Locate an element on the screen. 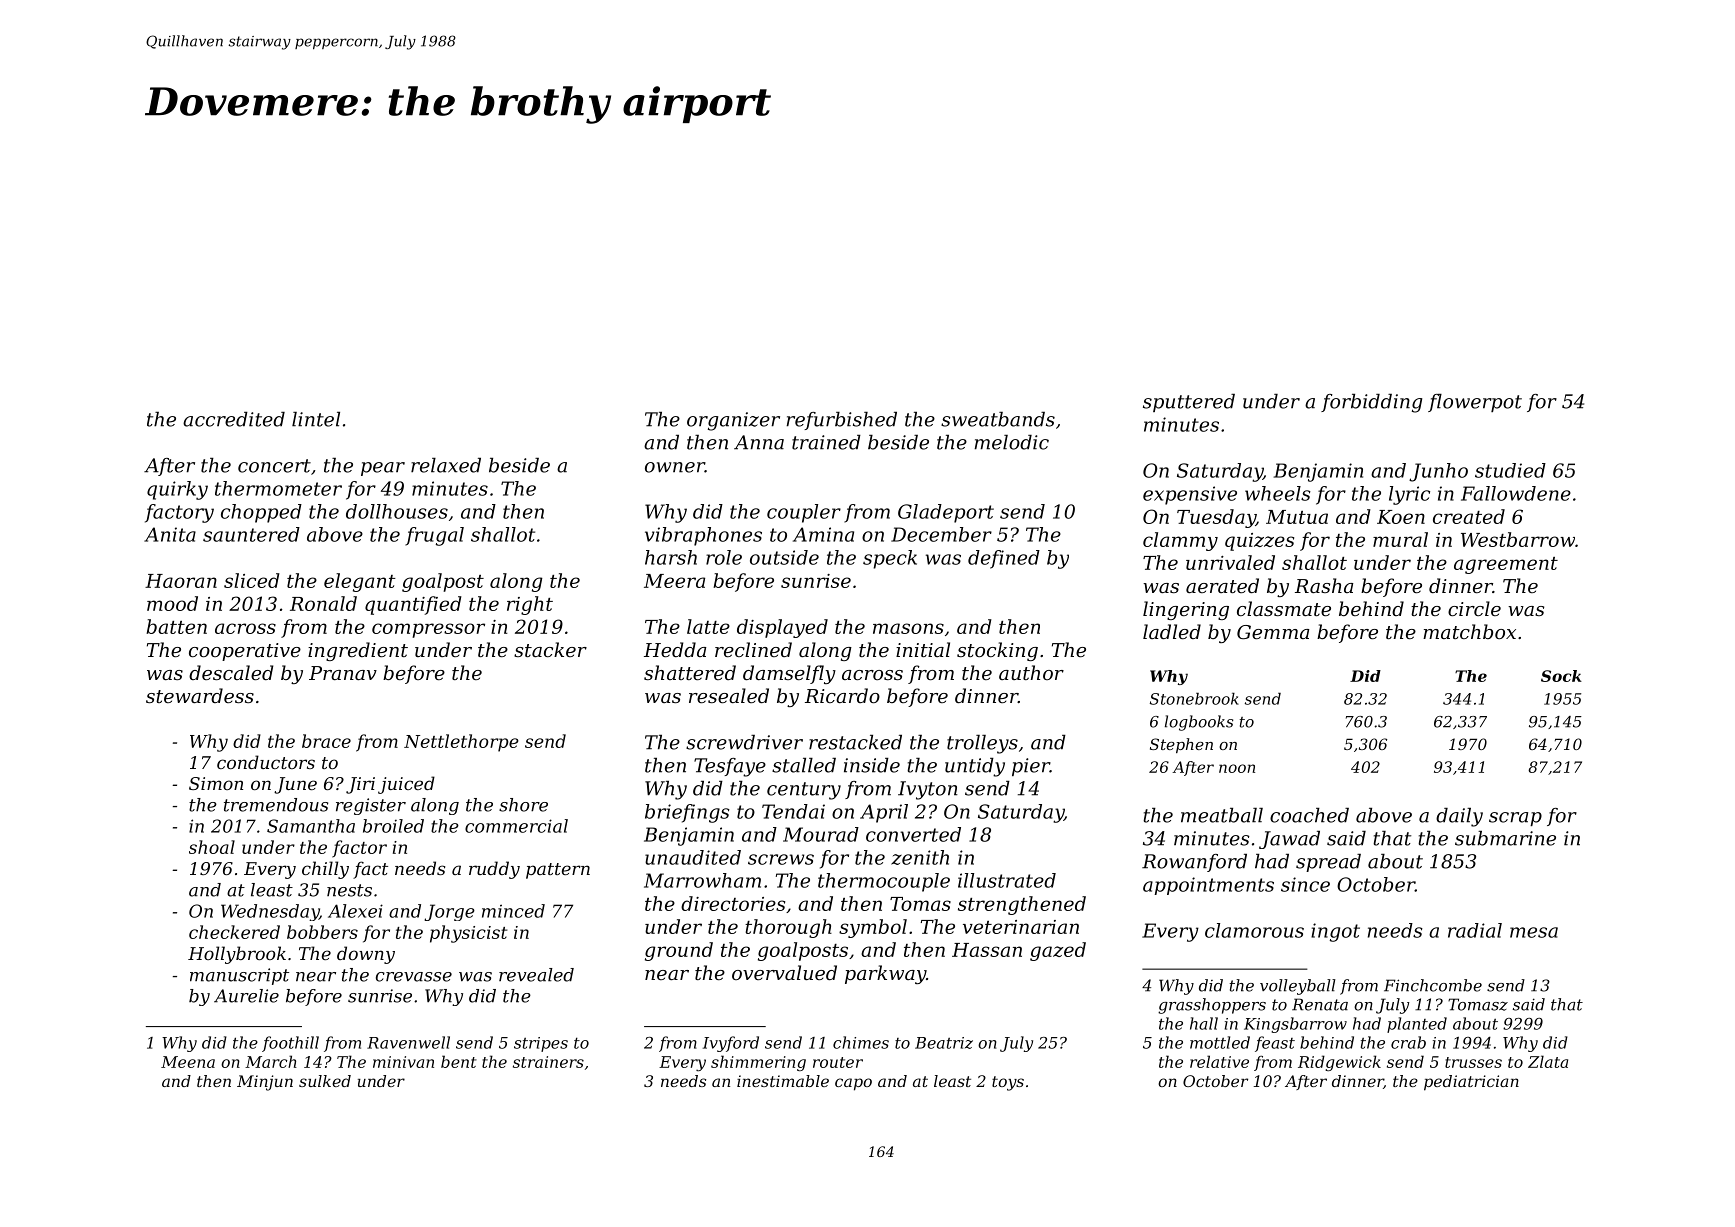 The image size is (1735, 1227). Wednesday is located at coordinates (270, 912).
